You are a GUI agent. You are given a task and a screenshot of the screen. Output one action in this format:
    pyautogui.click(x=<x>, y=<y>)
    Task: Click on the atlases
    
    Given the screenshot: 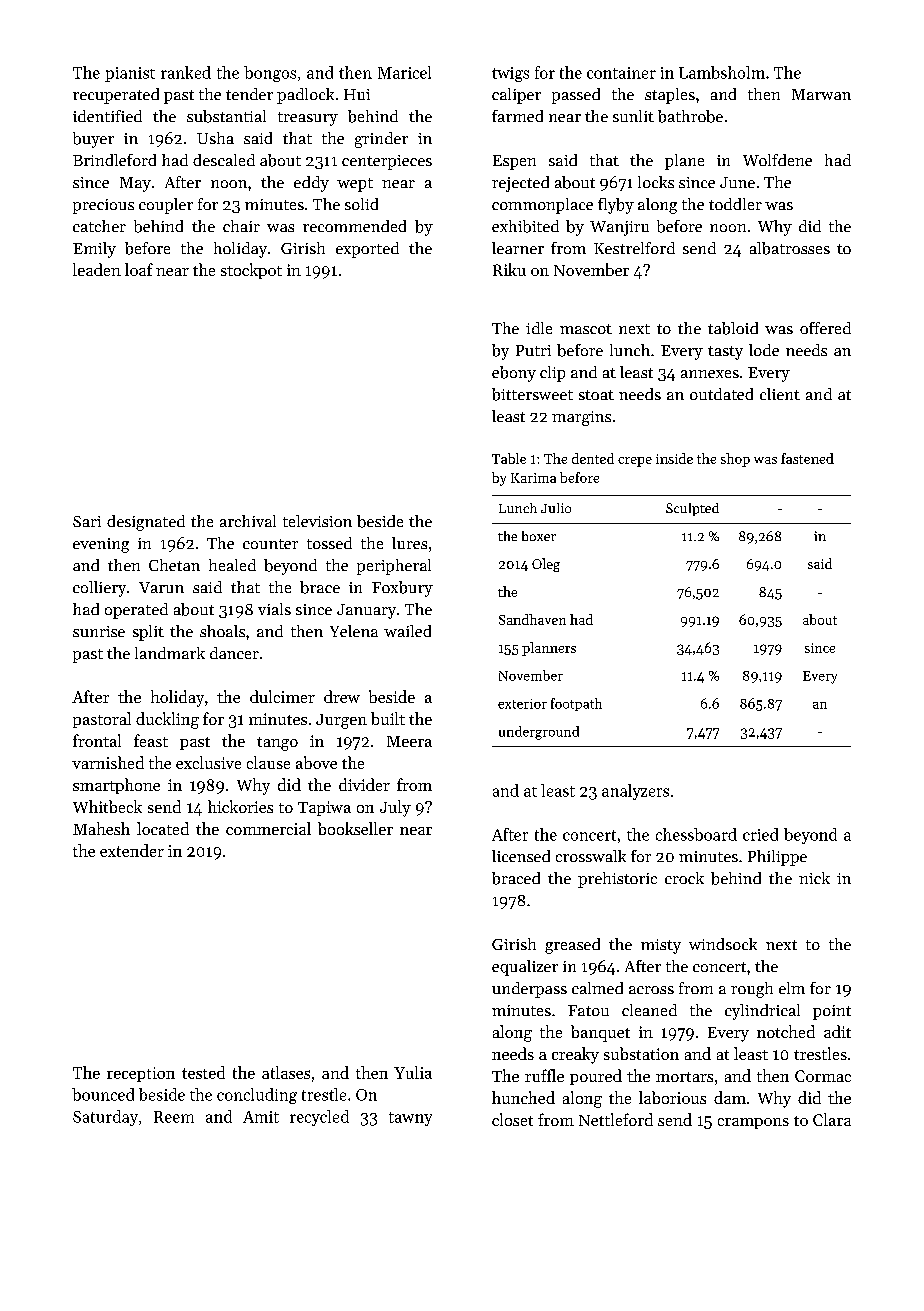 What is the action you would take?
    pyautogui.click(x=286, y=1072)
